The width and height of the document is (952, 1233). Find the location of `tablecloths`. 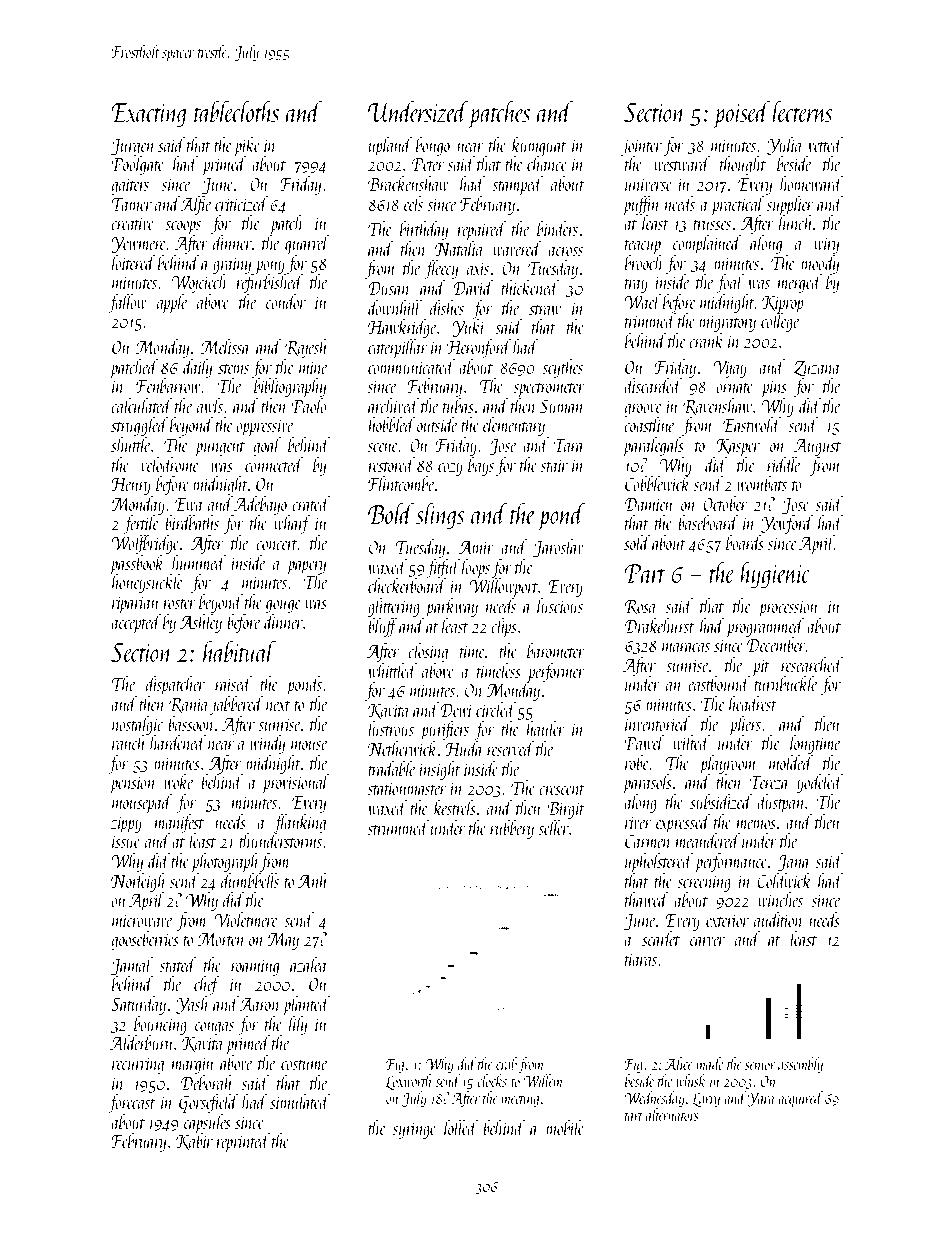

tablecloths is located at coordinates (236, 111).
